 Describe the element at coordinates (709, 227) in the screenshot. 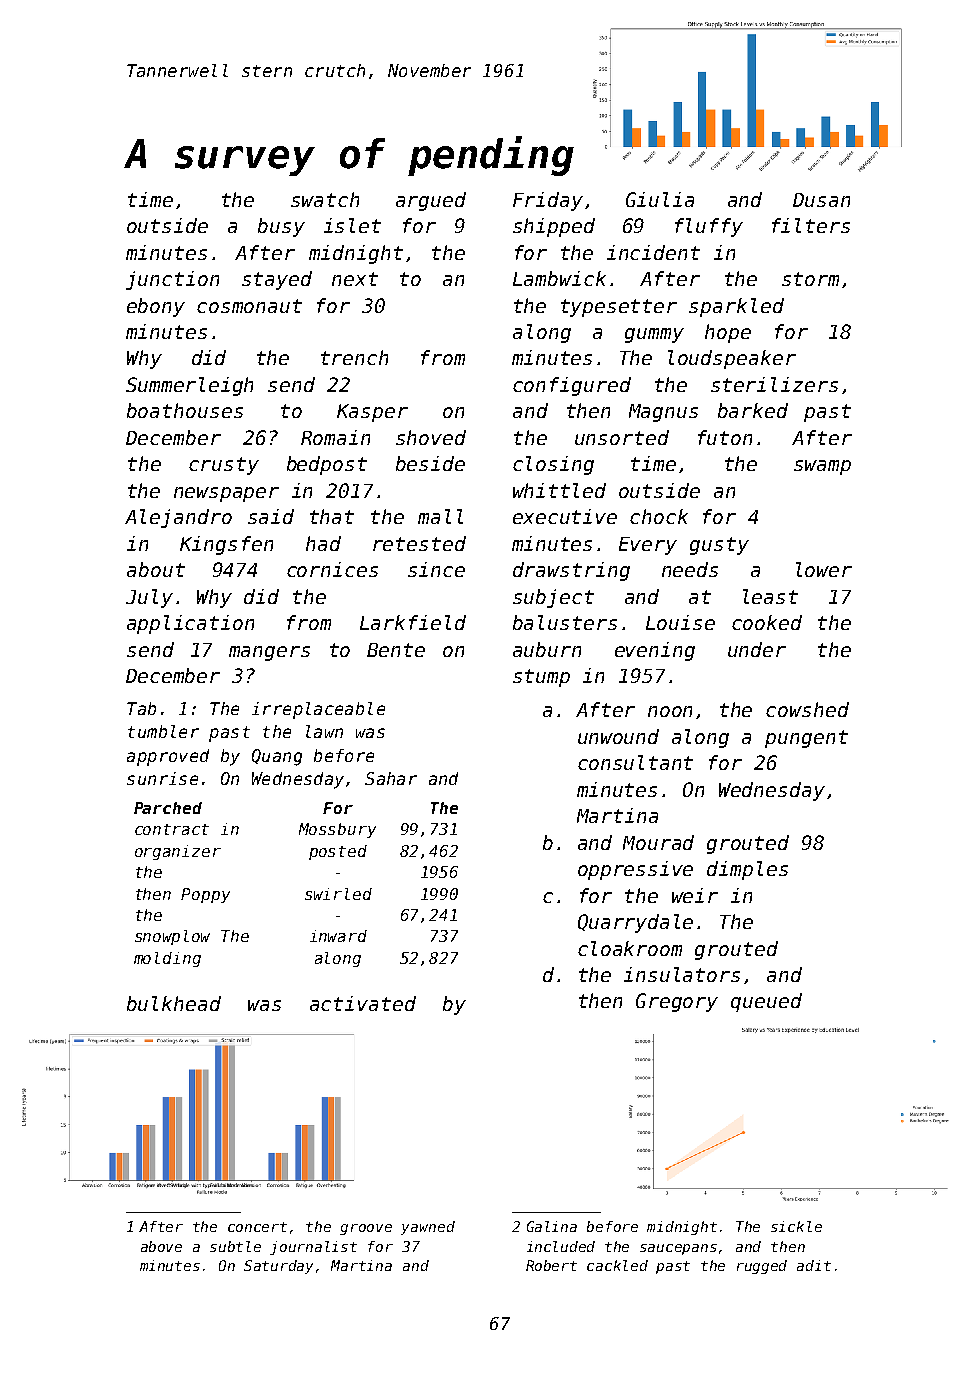

I see `fluffy` at that location.
